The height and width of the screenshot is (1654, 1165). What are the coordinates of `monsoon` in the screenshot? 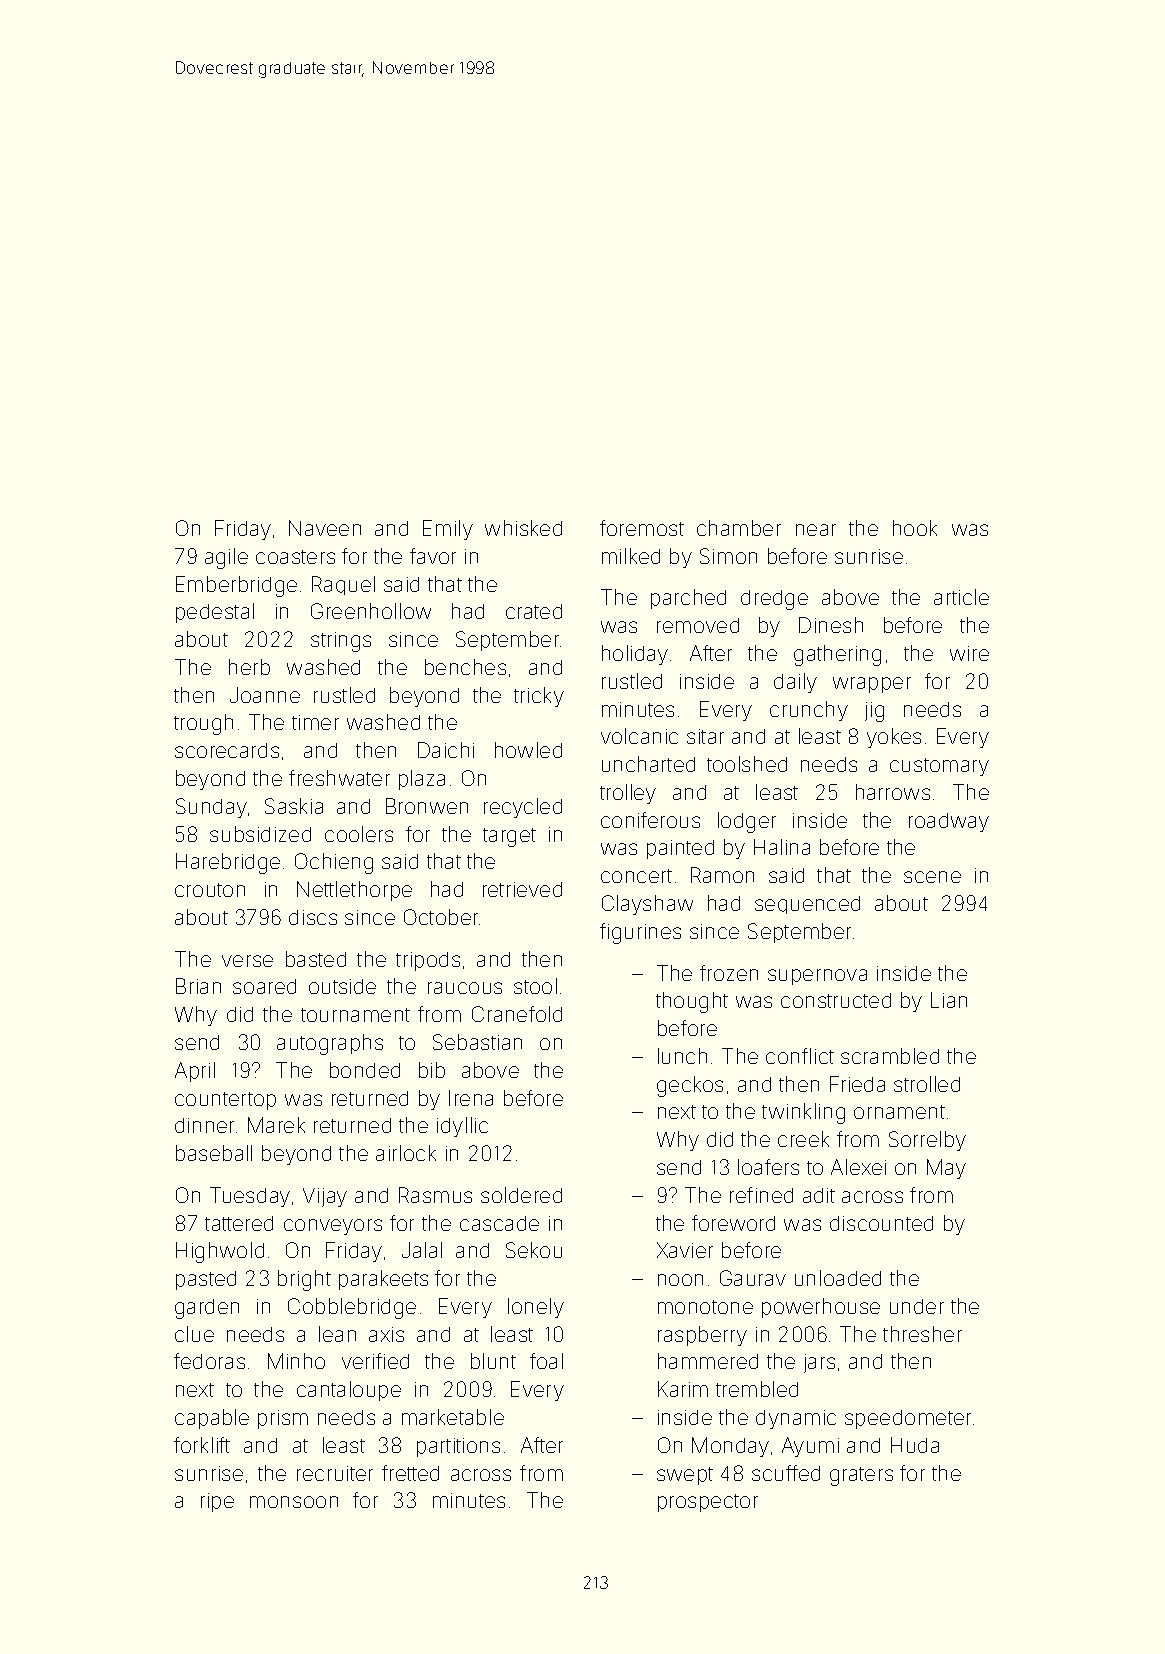 It's located at (294, 1502).
